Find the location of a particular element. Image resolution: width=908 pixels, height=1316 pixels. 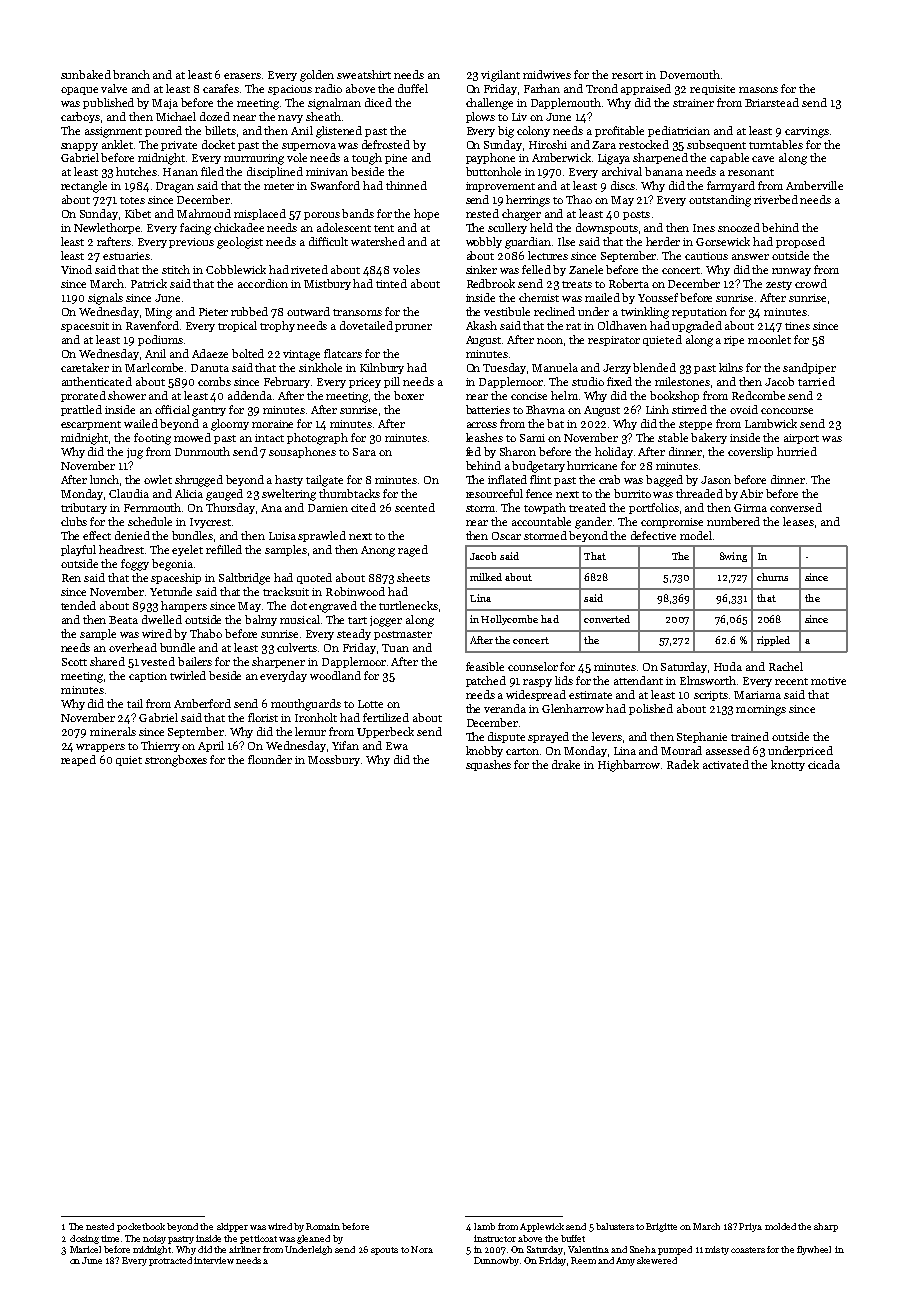

sweatshirt is located at coordinates (364, 74).
